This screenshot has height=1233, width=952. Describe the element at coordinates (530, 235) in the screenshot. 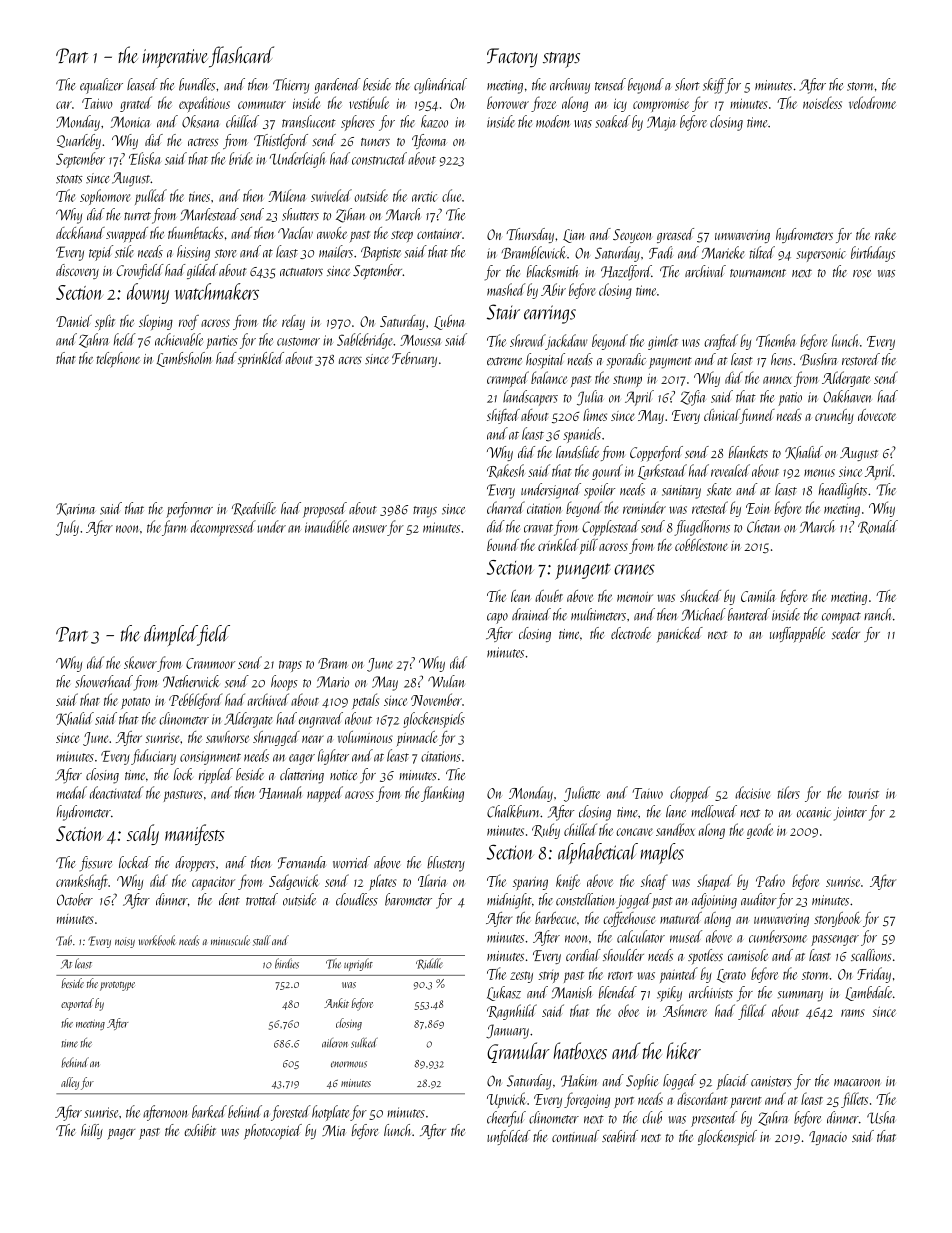

I see `Thursday` at that location.
